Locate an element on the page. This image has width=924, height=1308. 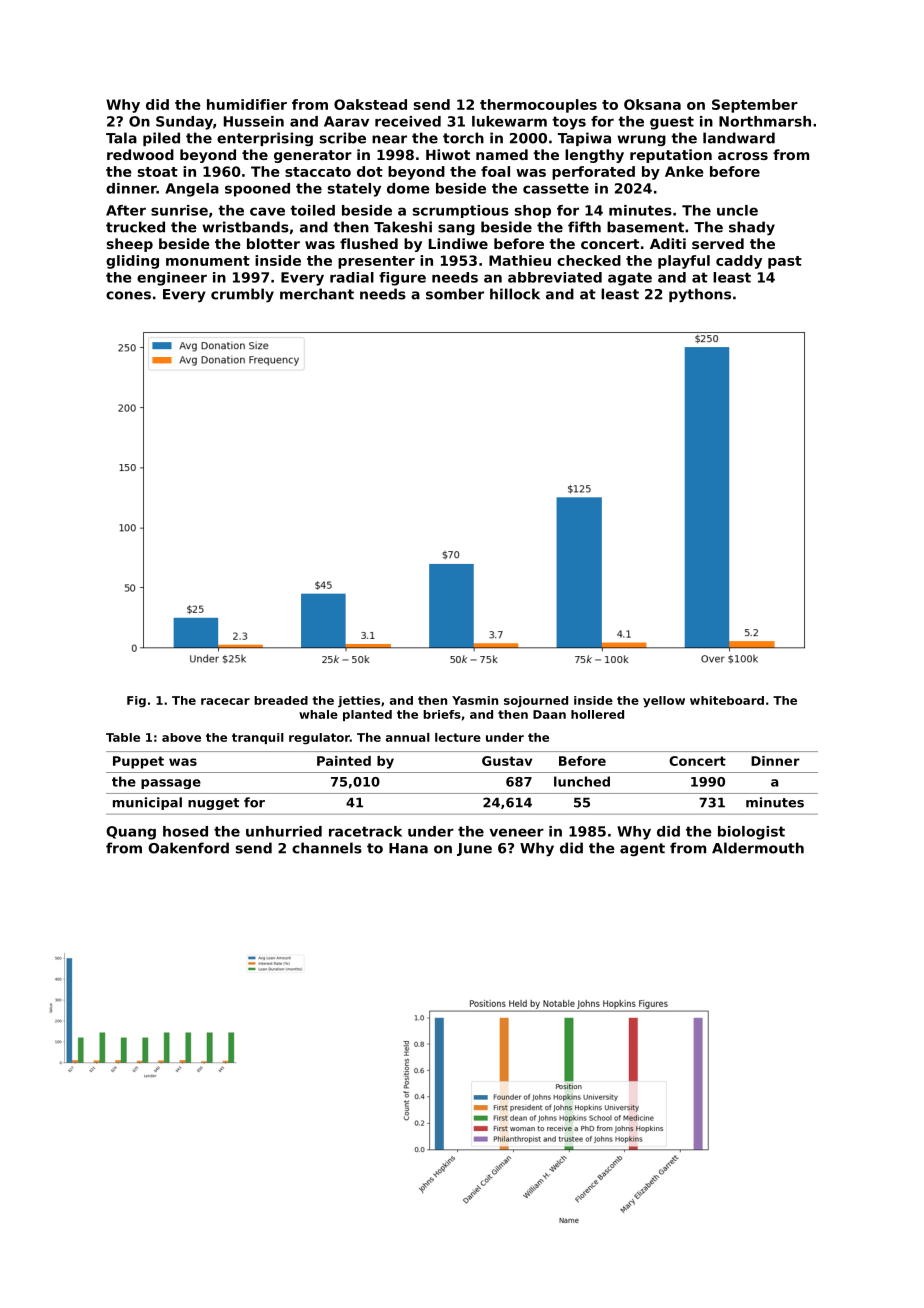
sojourned is located at coordinates (536, 702).
